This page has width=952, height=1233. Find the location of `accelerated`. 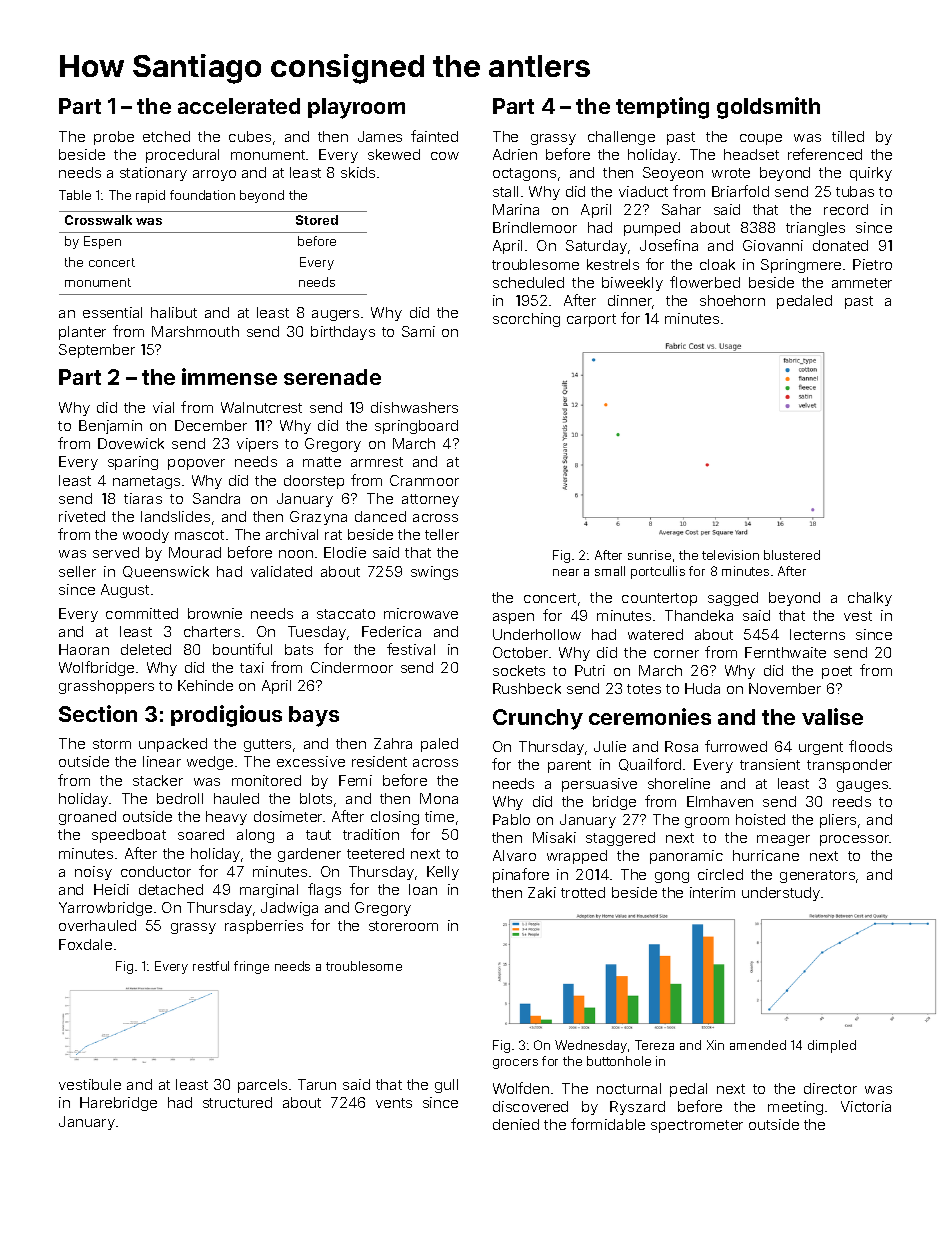

accelerated is located at coordinates (239, 106).
